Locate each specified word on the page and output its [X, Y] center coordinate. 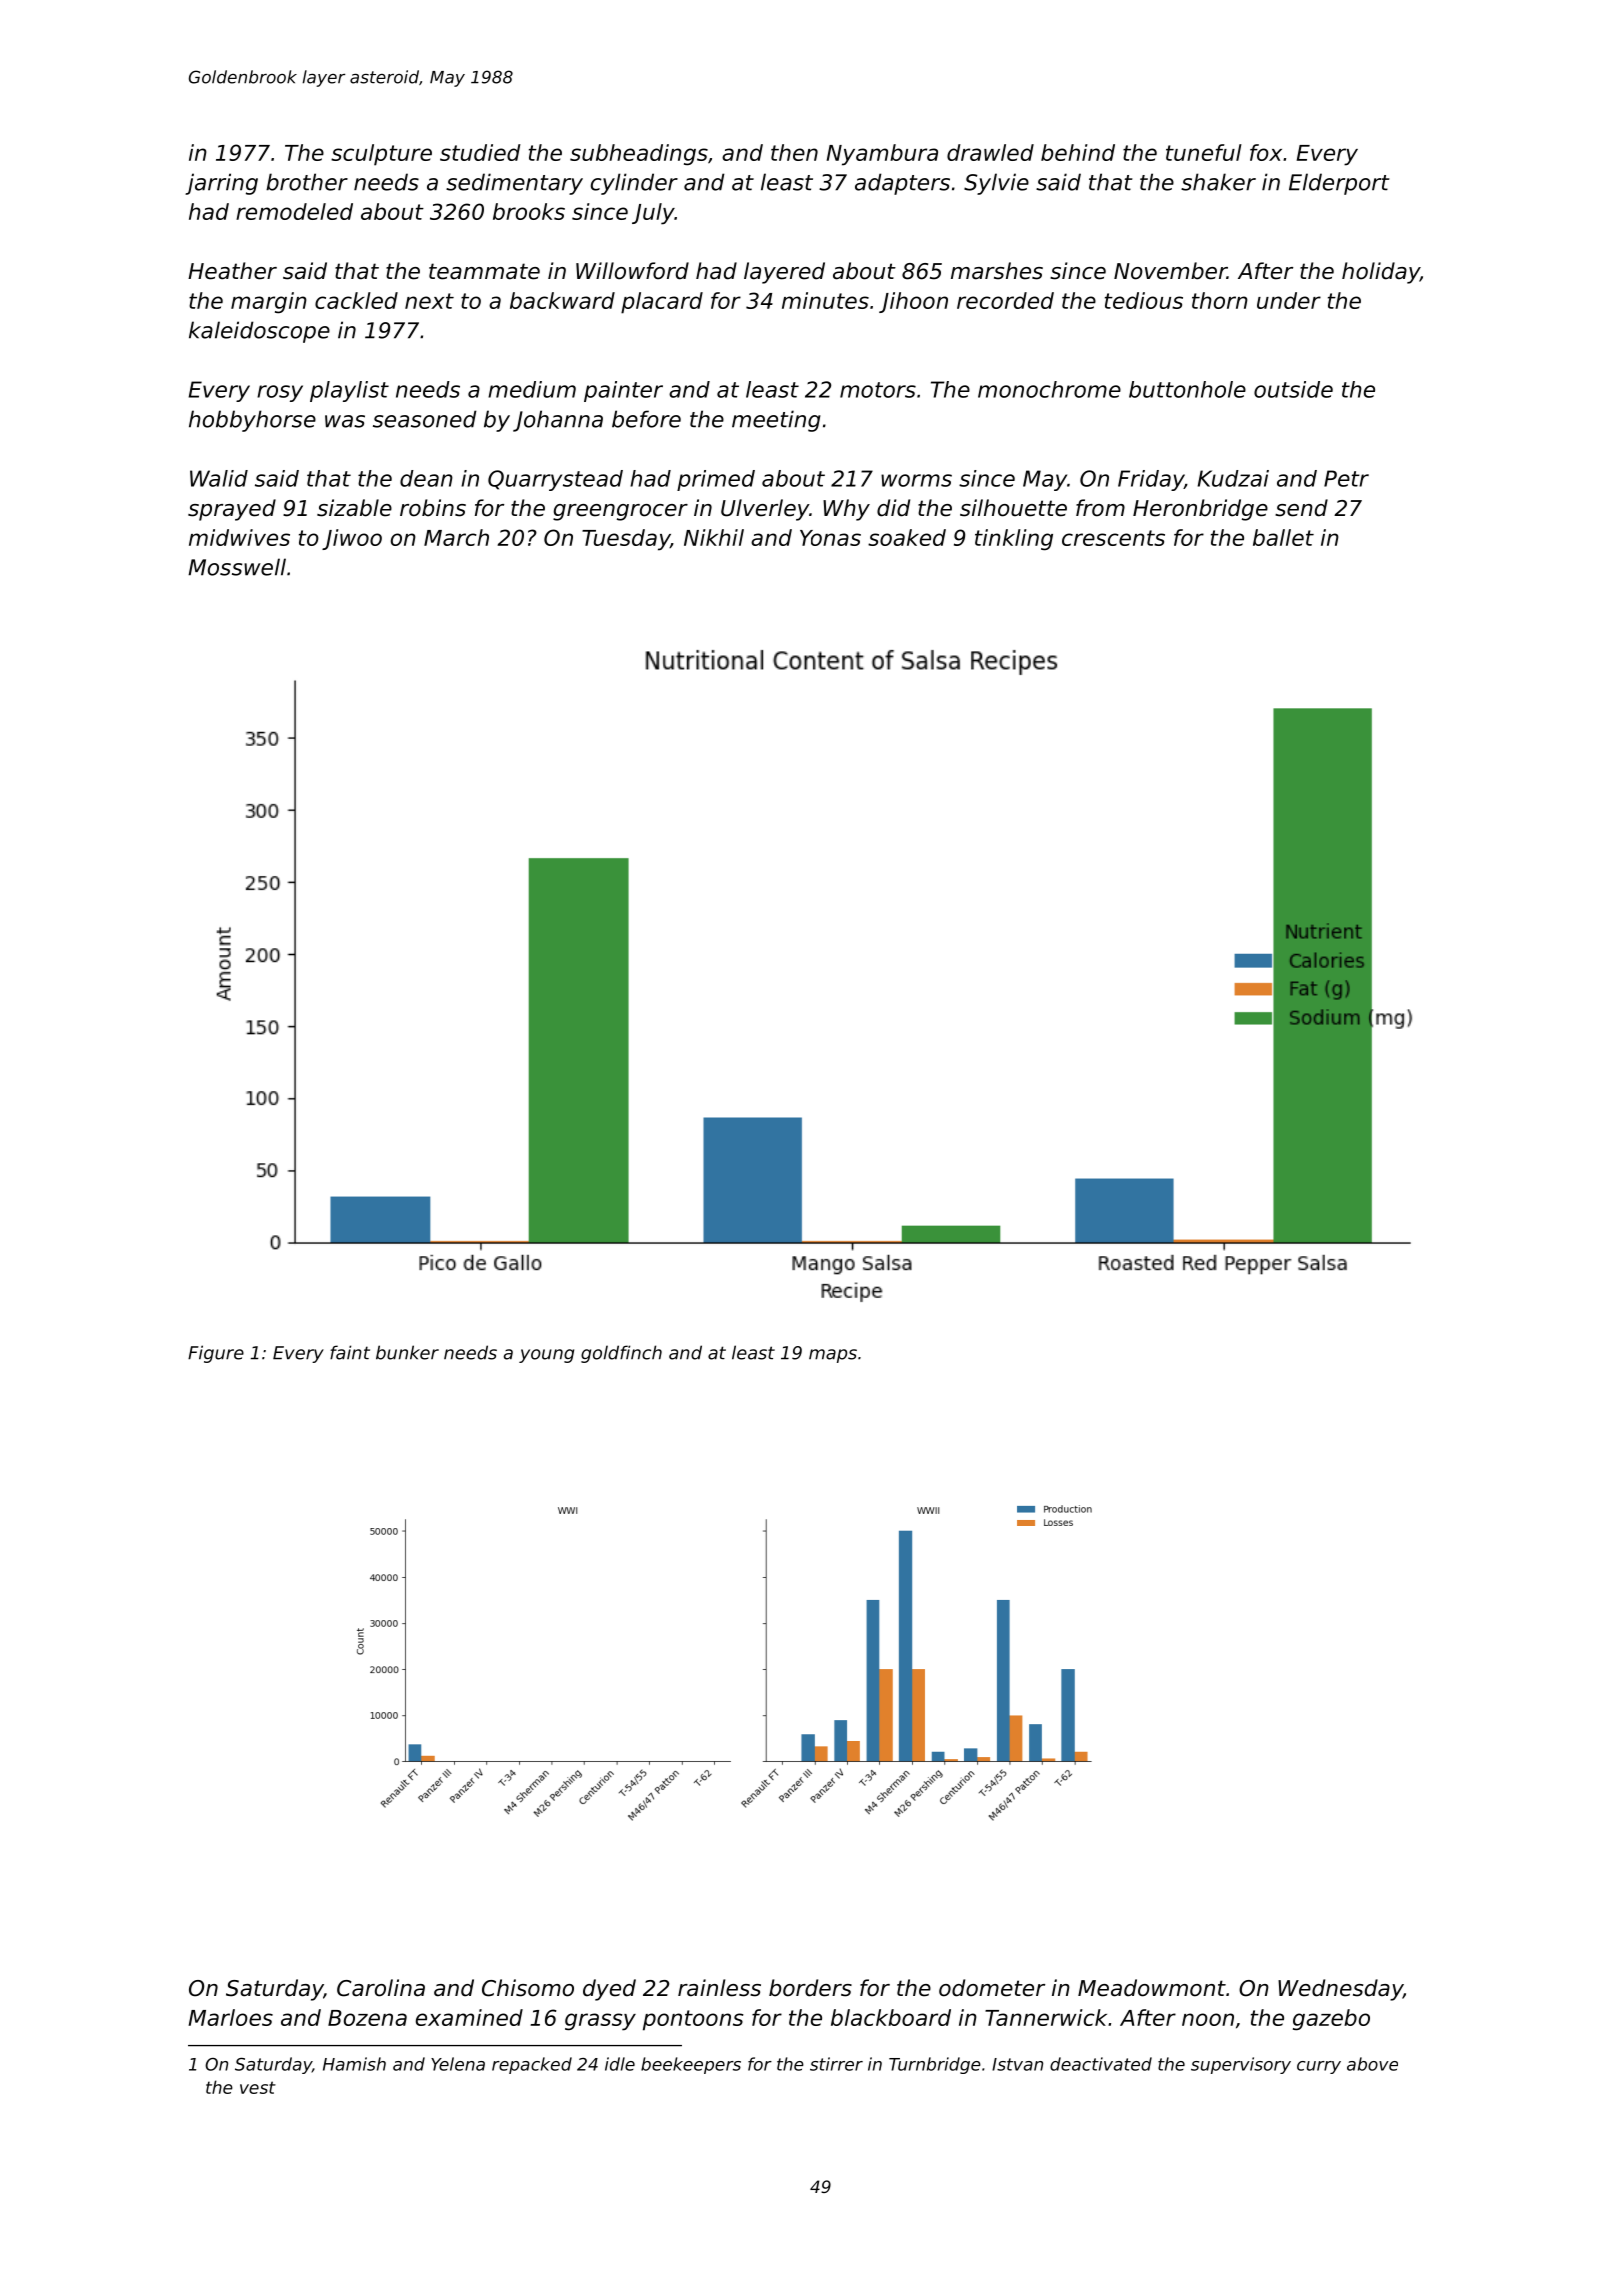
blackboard [891, 2017]
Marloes [230, 2017]
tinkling [1014, 540]
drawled [990, 152]
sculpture [381, 155]
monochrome [1049, 389]
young [546, 1356]
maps [833, 1356]
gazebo [1331, 2020]
